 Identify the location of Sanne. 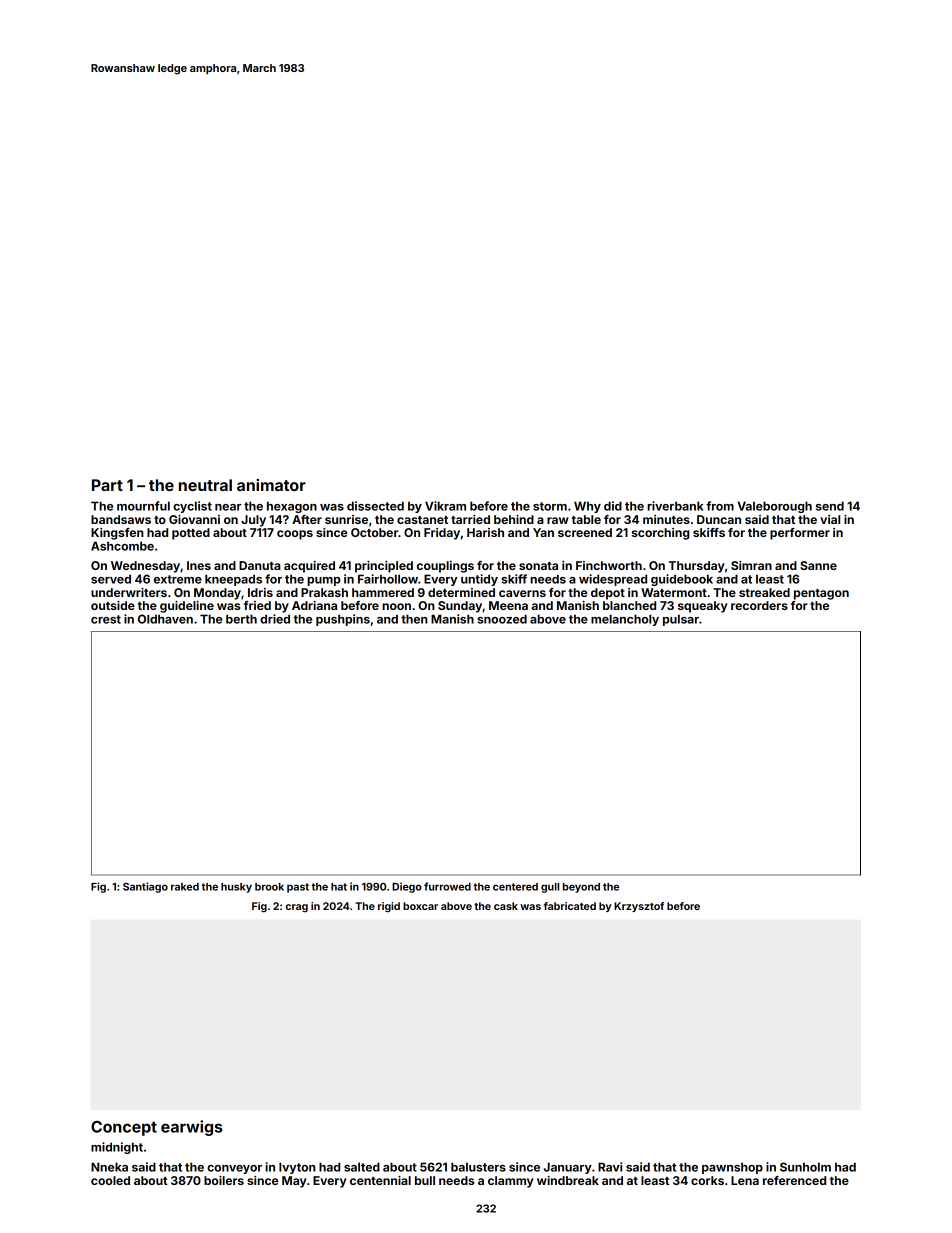
(818, 565).
